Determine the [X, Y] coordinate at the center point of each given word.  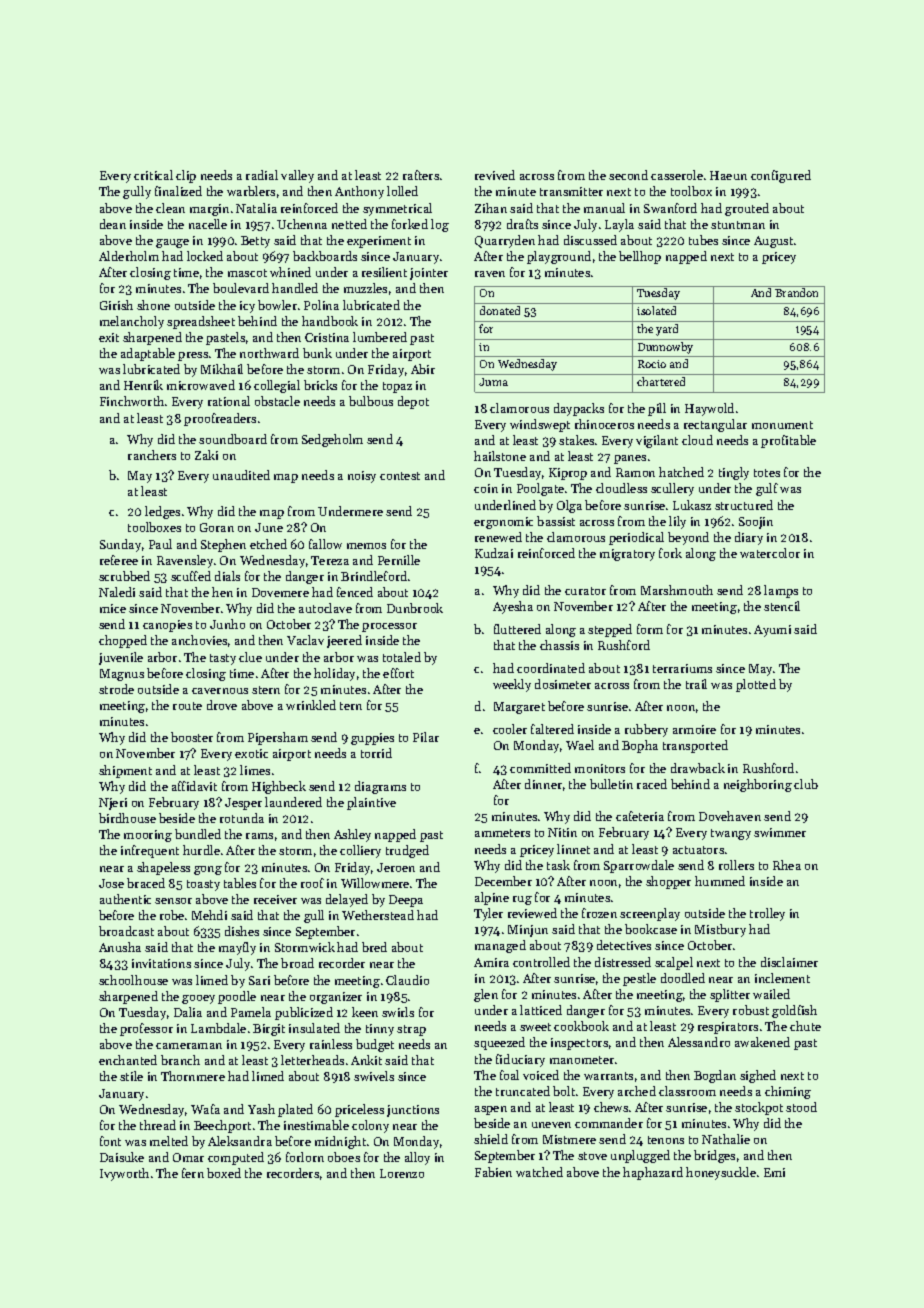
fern [193, 1173]
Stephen [223, 545]
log [440, 225]
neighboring [758, 785]
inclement [782, 978]
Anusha [120, 947]
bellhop [640, 257]
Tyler [488, 914]
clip [186, 176]
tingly [734, 473]
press [193, 356]
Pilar [426, 737]
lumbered [380, 337]
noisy [362, 477]
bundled [198, 834]
